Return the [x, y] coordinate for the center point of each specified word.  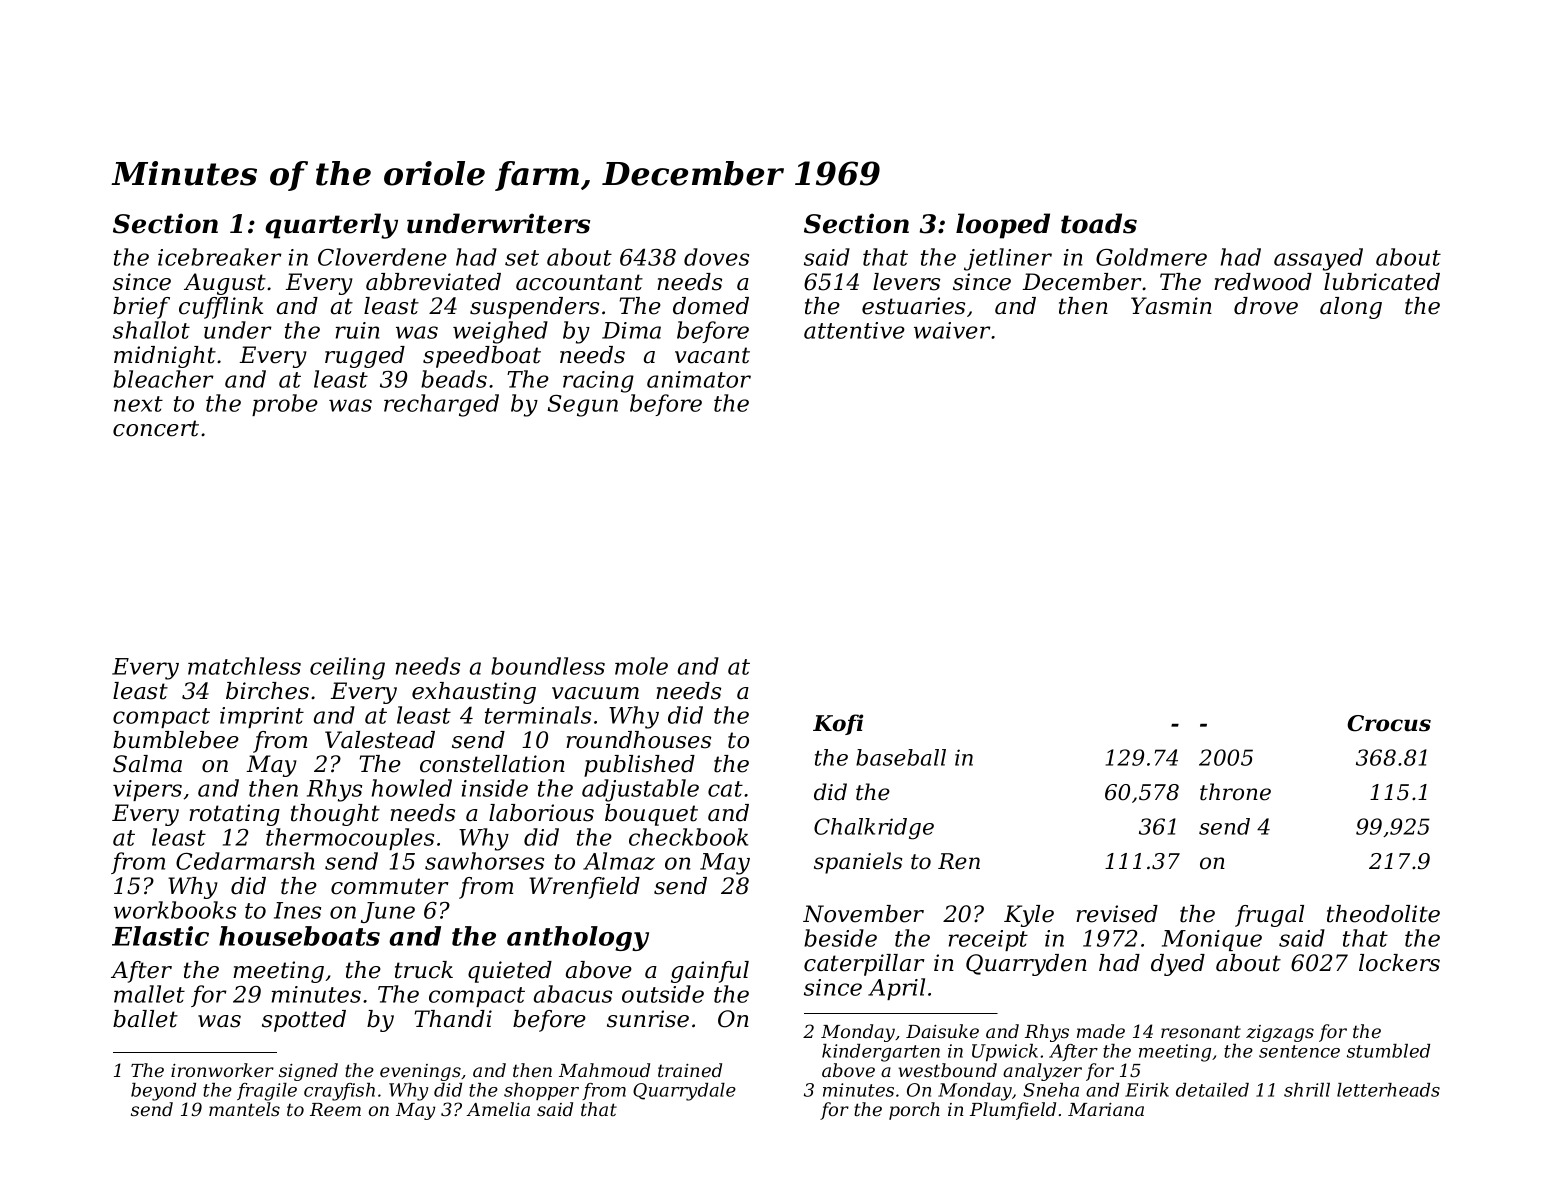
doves [716, 257]
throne [1235, 792]
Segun [583, 406]
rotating [234, 815]
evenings [420, 1072]
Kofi [838, 724]
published [639, 766]
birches [267, 691]
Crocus [1389, 723]
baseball [901, 757]
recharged [441, 405]
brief [141, 308]
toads [1099, 223]
